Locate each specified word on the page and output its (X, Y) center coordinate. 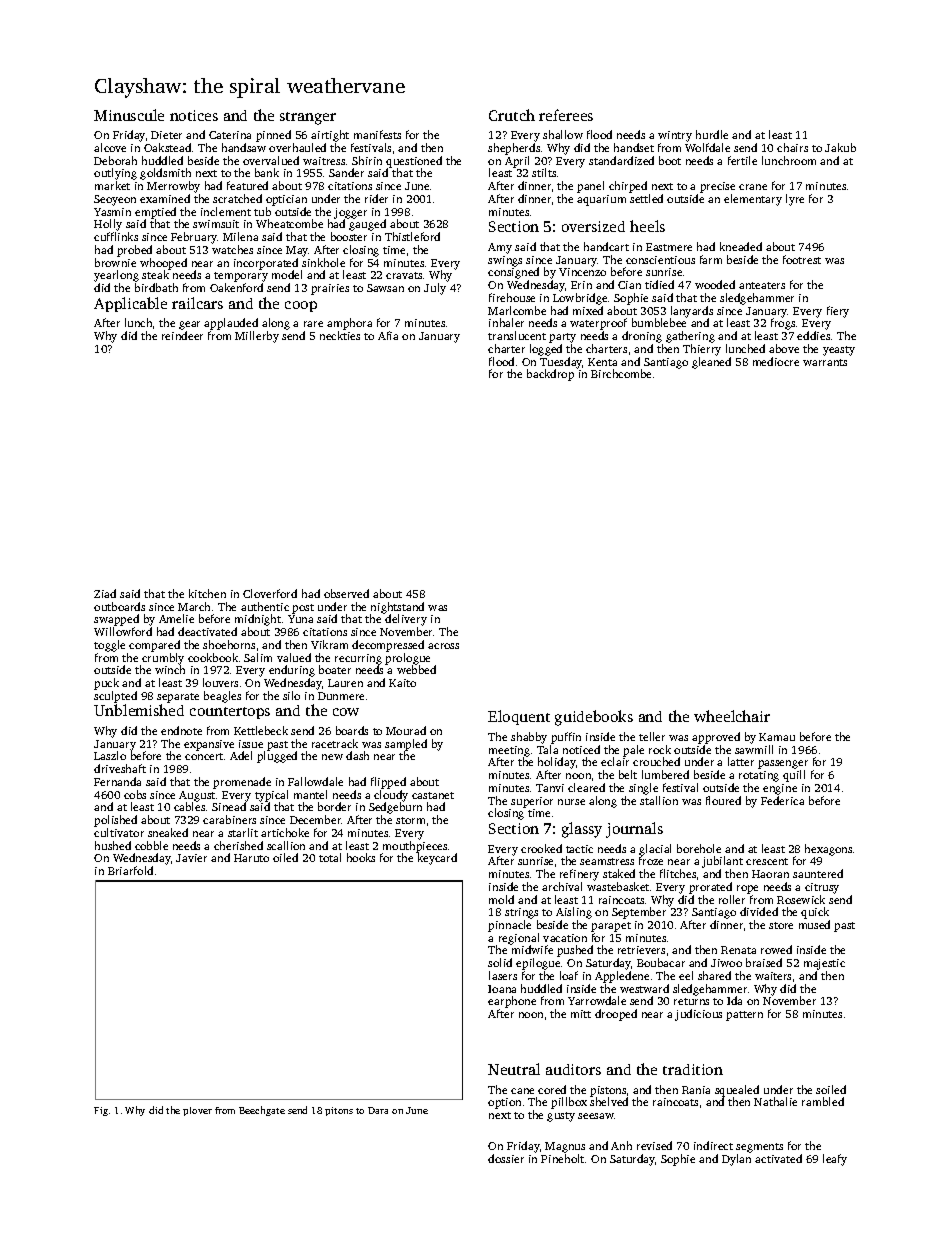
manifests (377, 134)
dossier (506, 1158)
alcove (110, 147)
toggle (109, 646)
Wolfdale (707, 147)
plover (197, 1111)
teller (652, 736)
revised (654, 1145)
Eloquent (519, 717)
